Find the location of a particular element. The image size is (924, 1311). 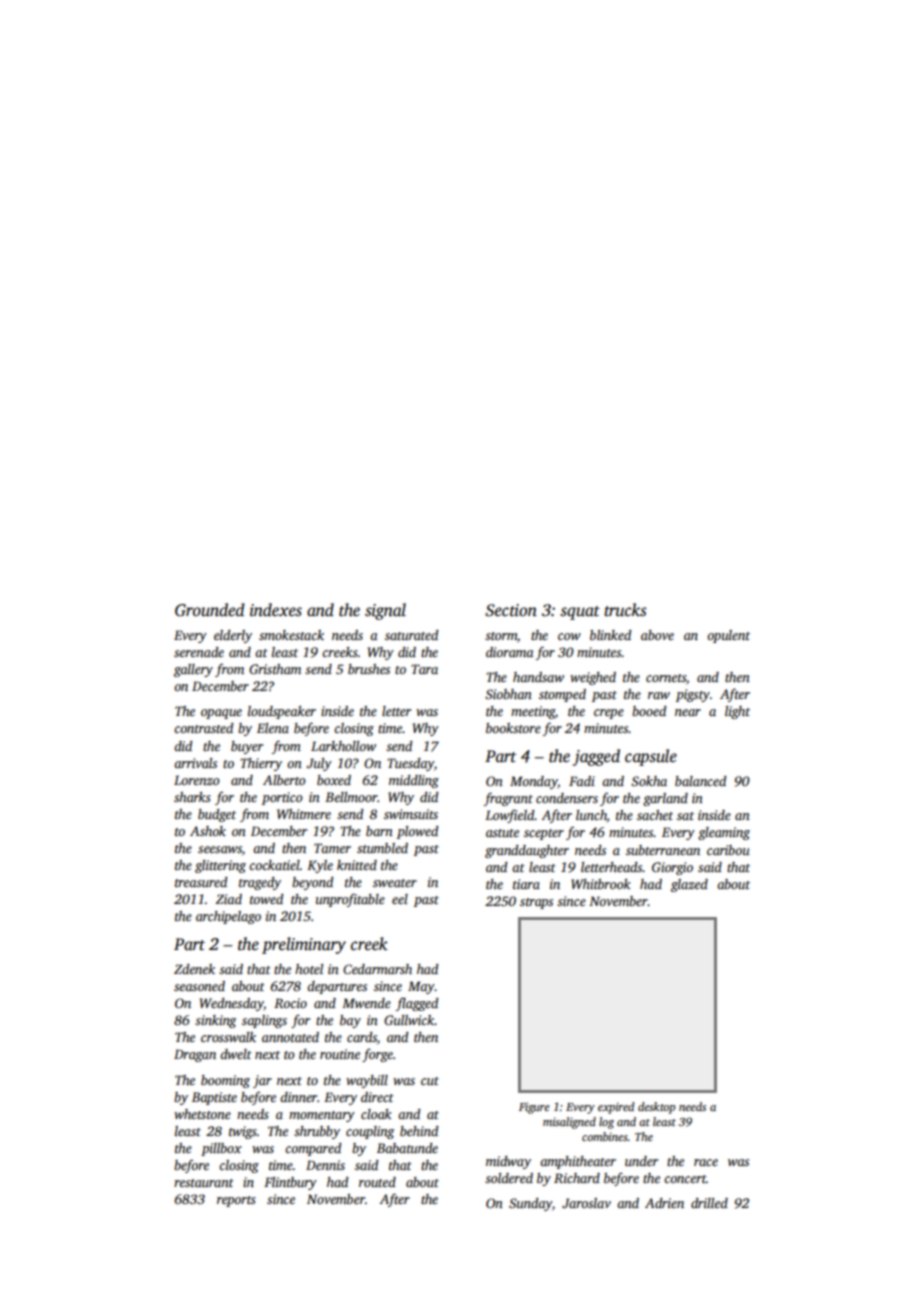

Figure is located at coordinates (534, 1108).
